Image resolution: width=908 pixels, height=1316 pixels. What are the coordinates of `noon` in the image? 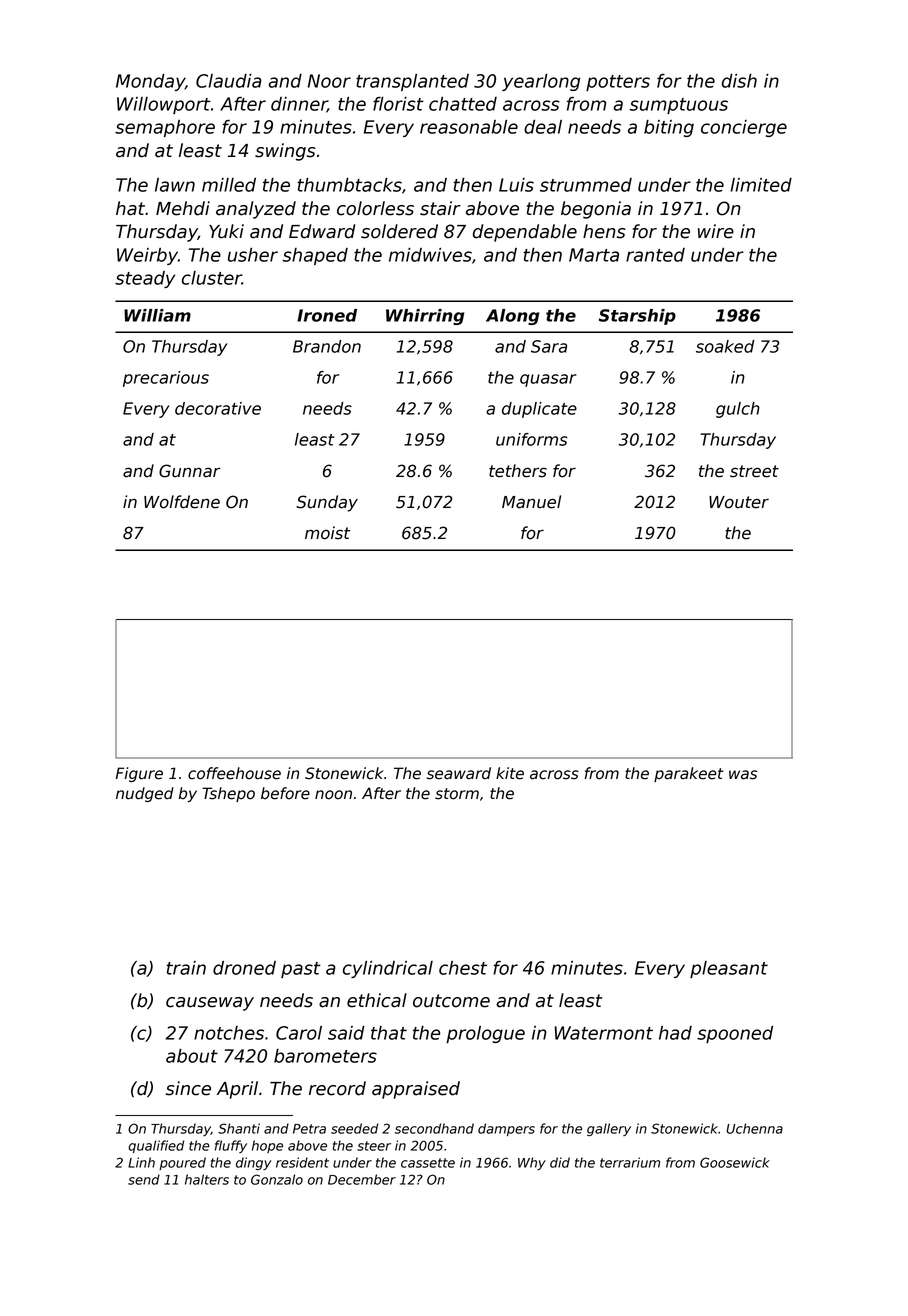 It's located at (333, 795).
